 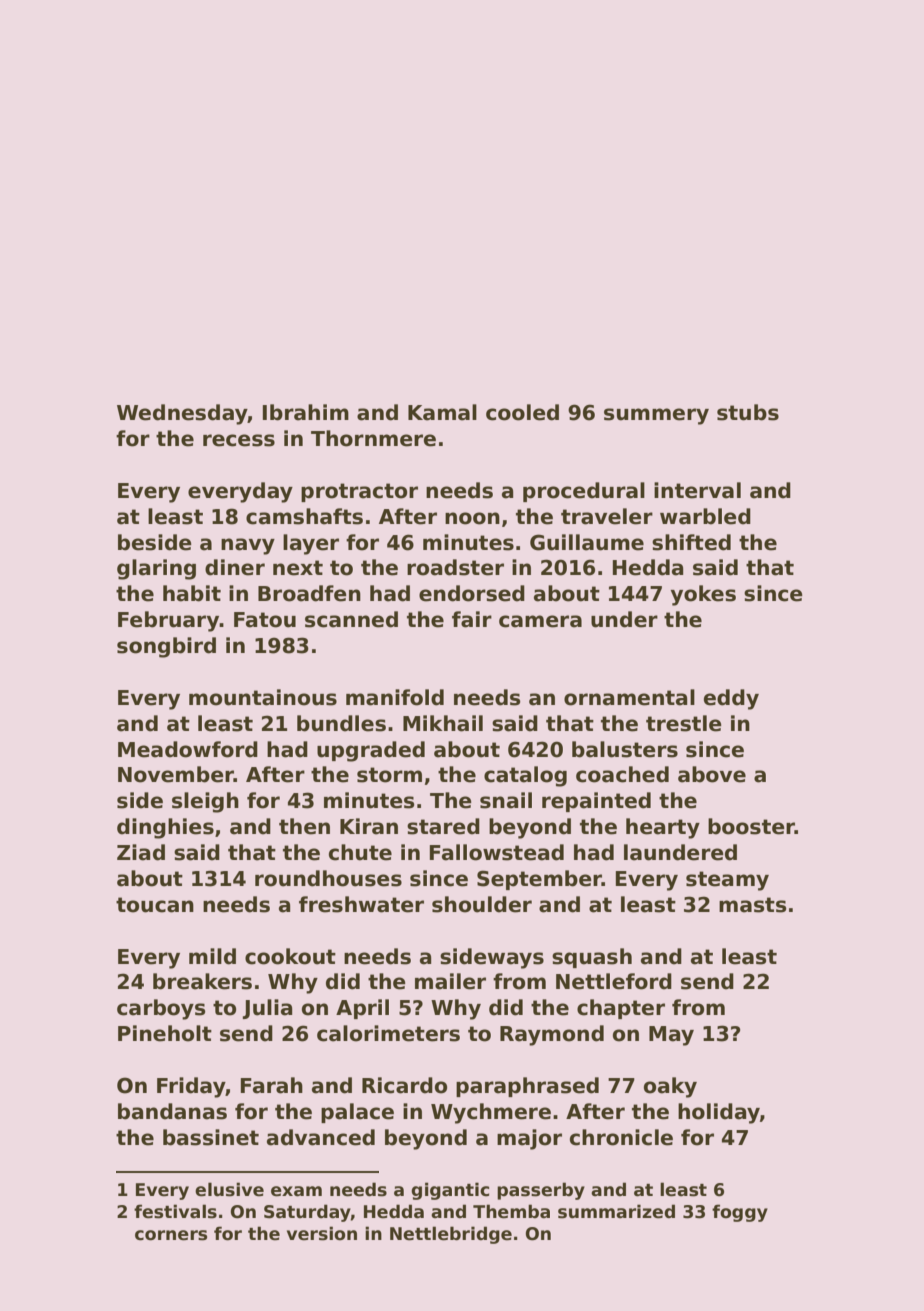 I want to click on Fallowstead, so click(x=497, y=852).
